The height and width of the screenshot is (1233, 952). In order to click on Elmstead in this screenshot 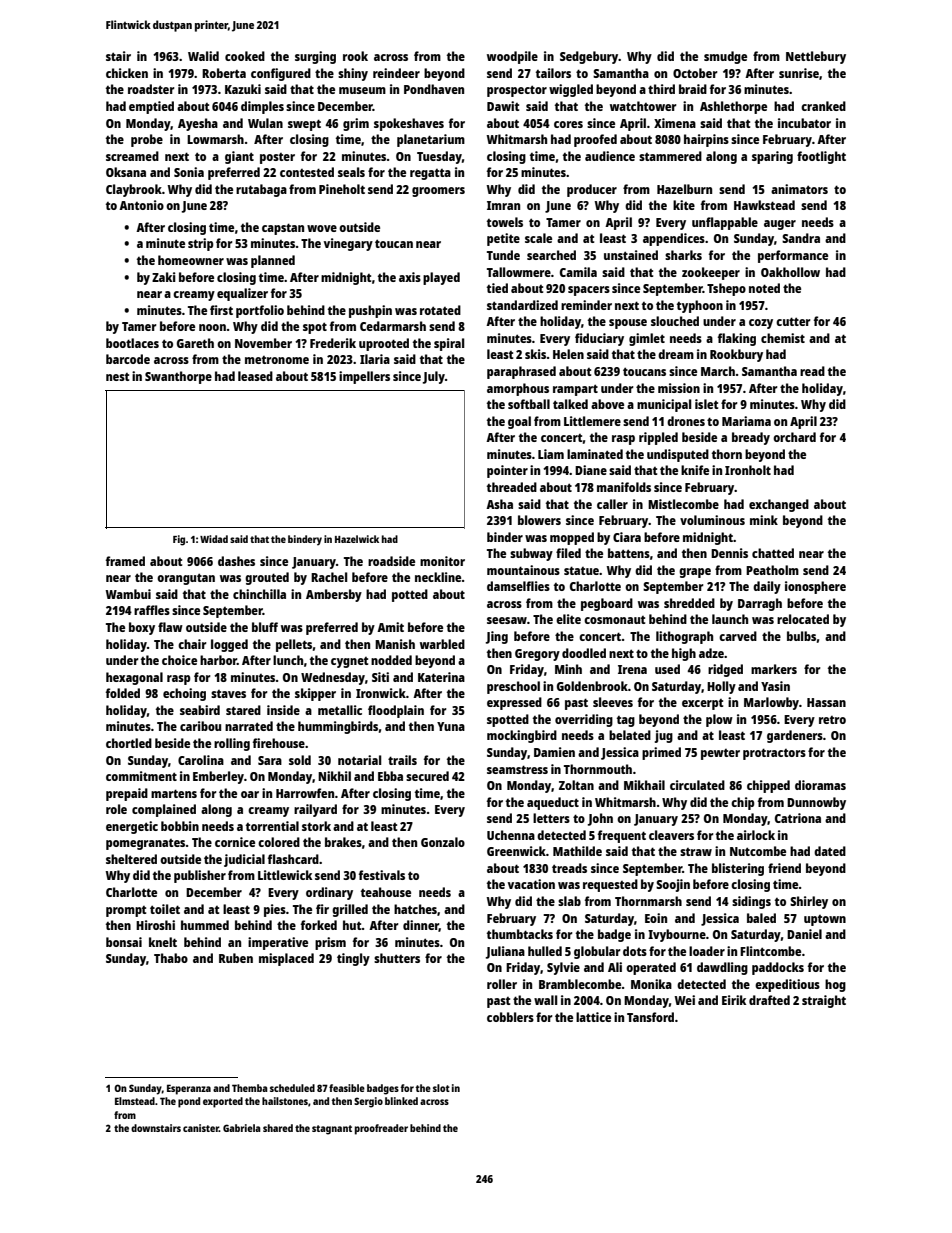, I will do `click(135, 1101)`.
